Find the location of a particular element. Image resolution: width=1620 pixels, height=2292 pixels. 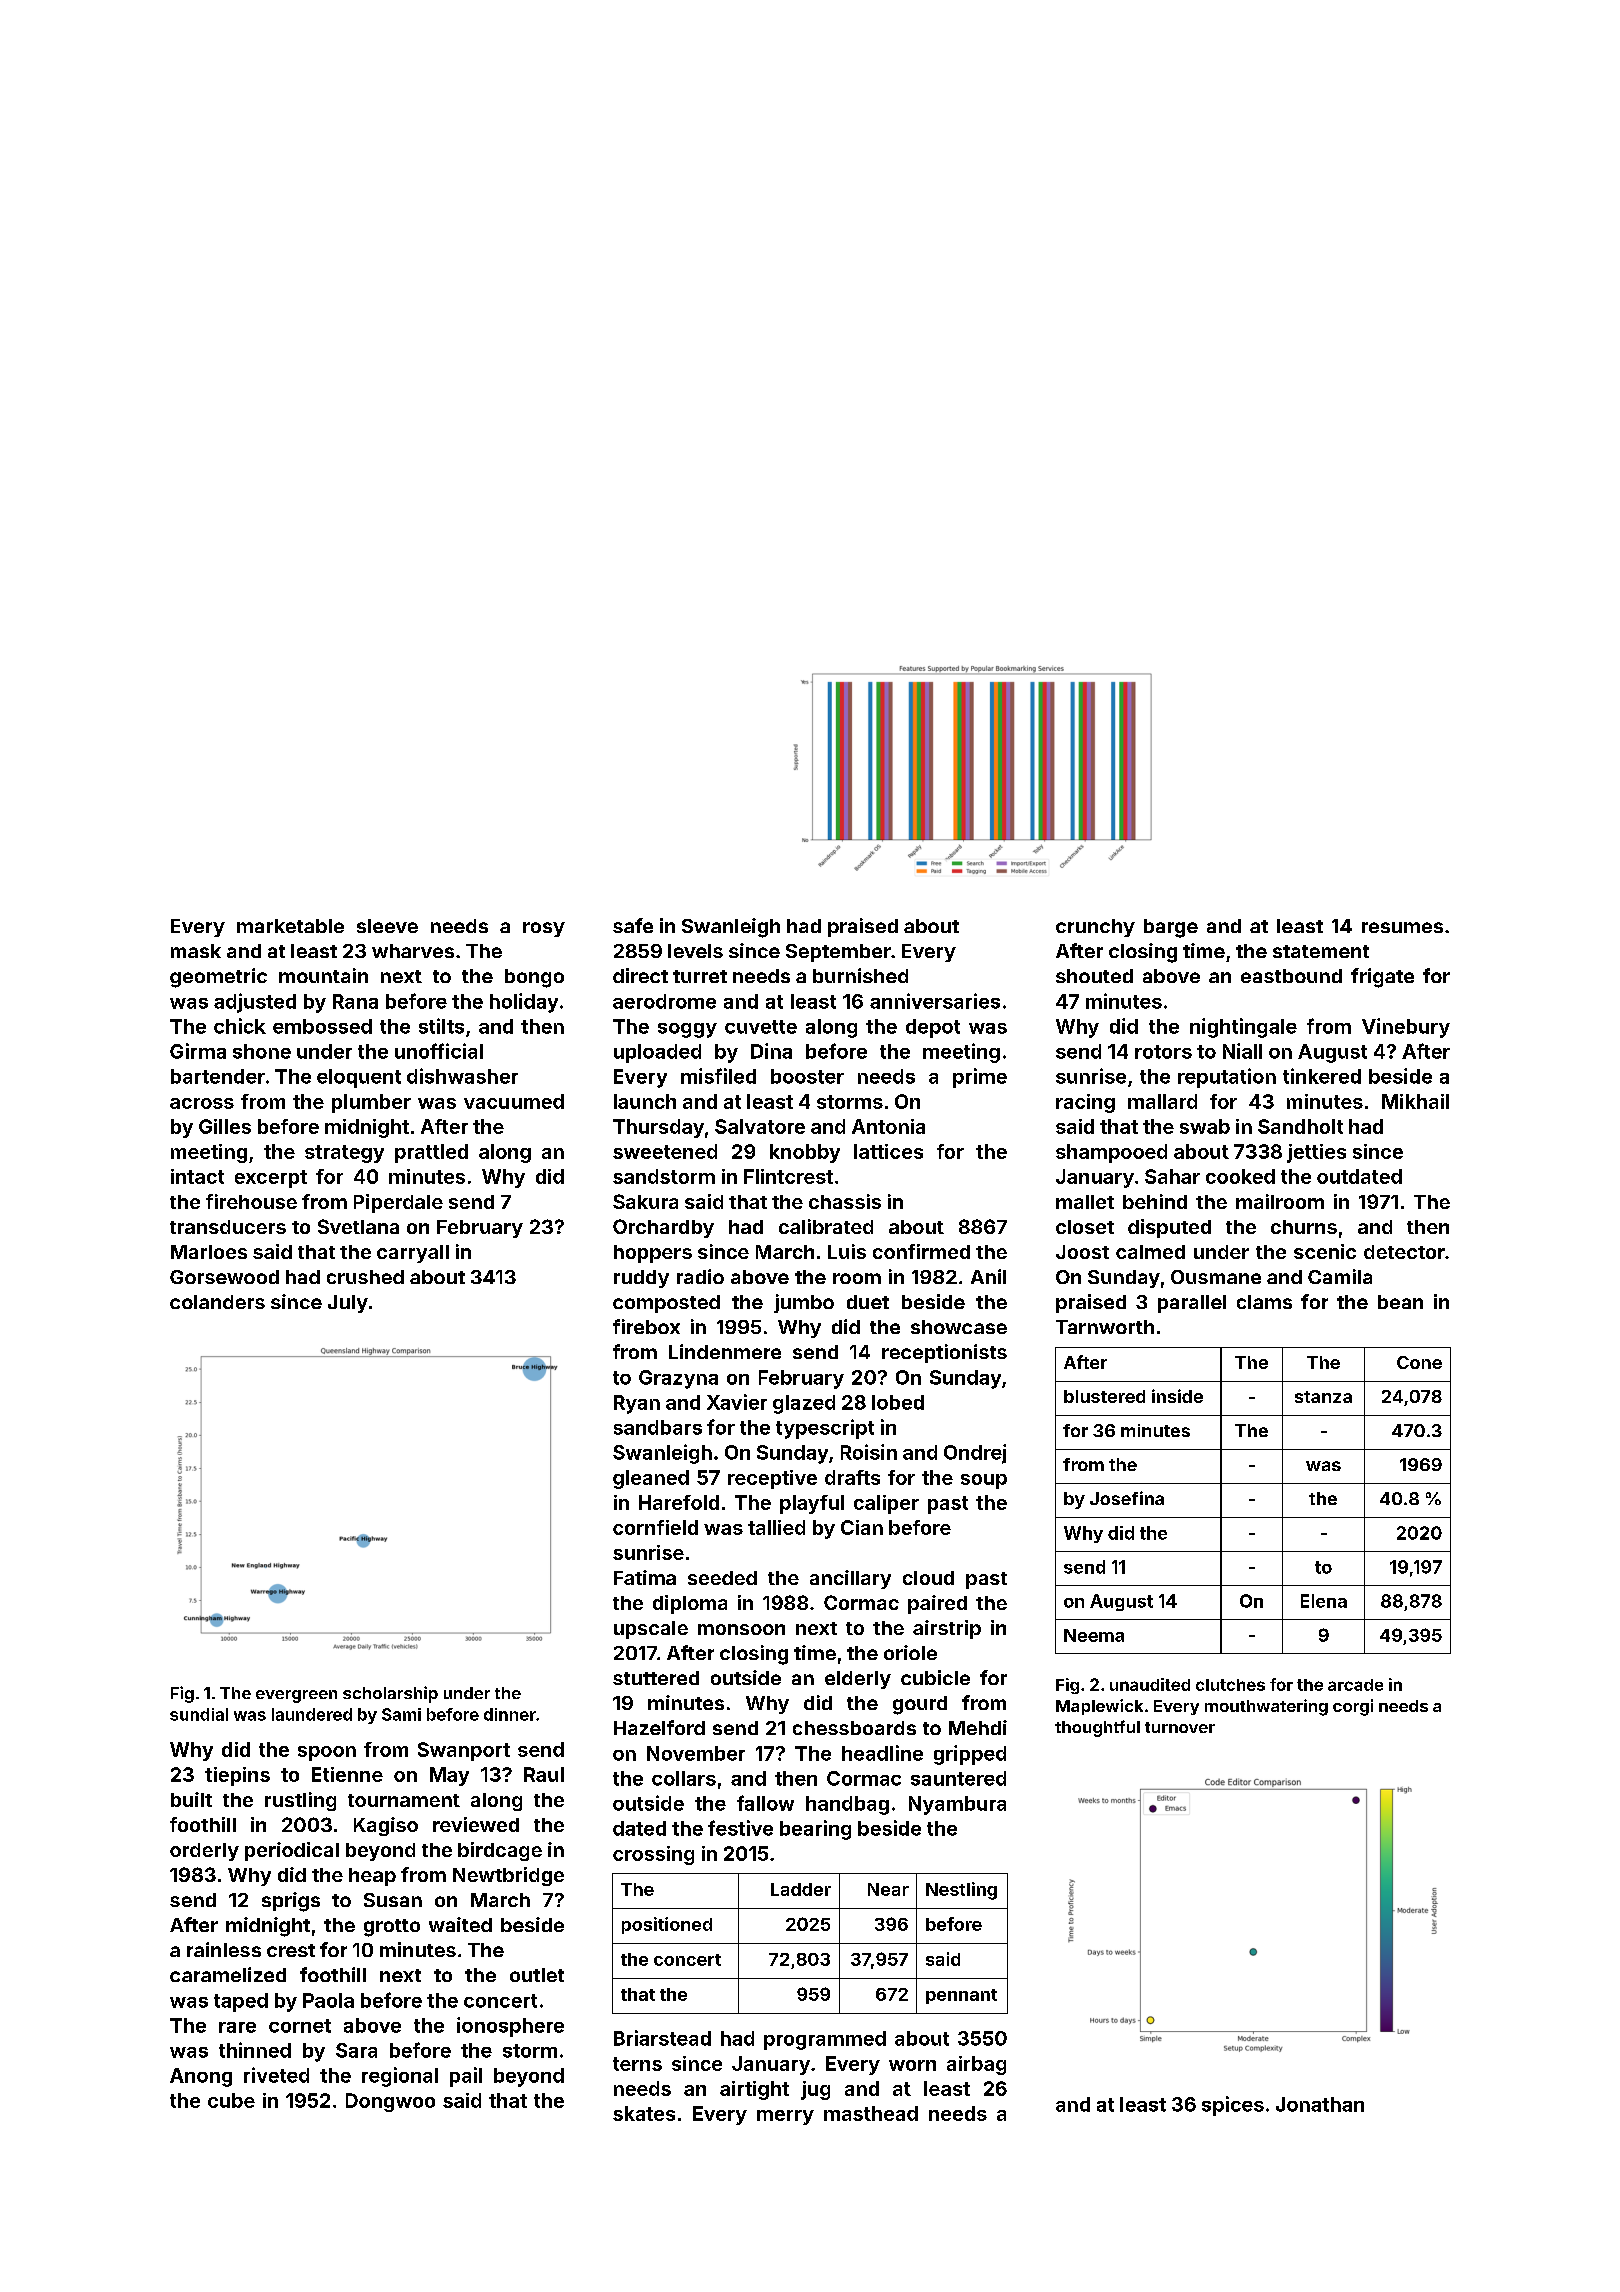

mask is located at coordinates (196, 951).
